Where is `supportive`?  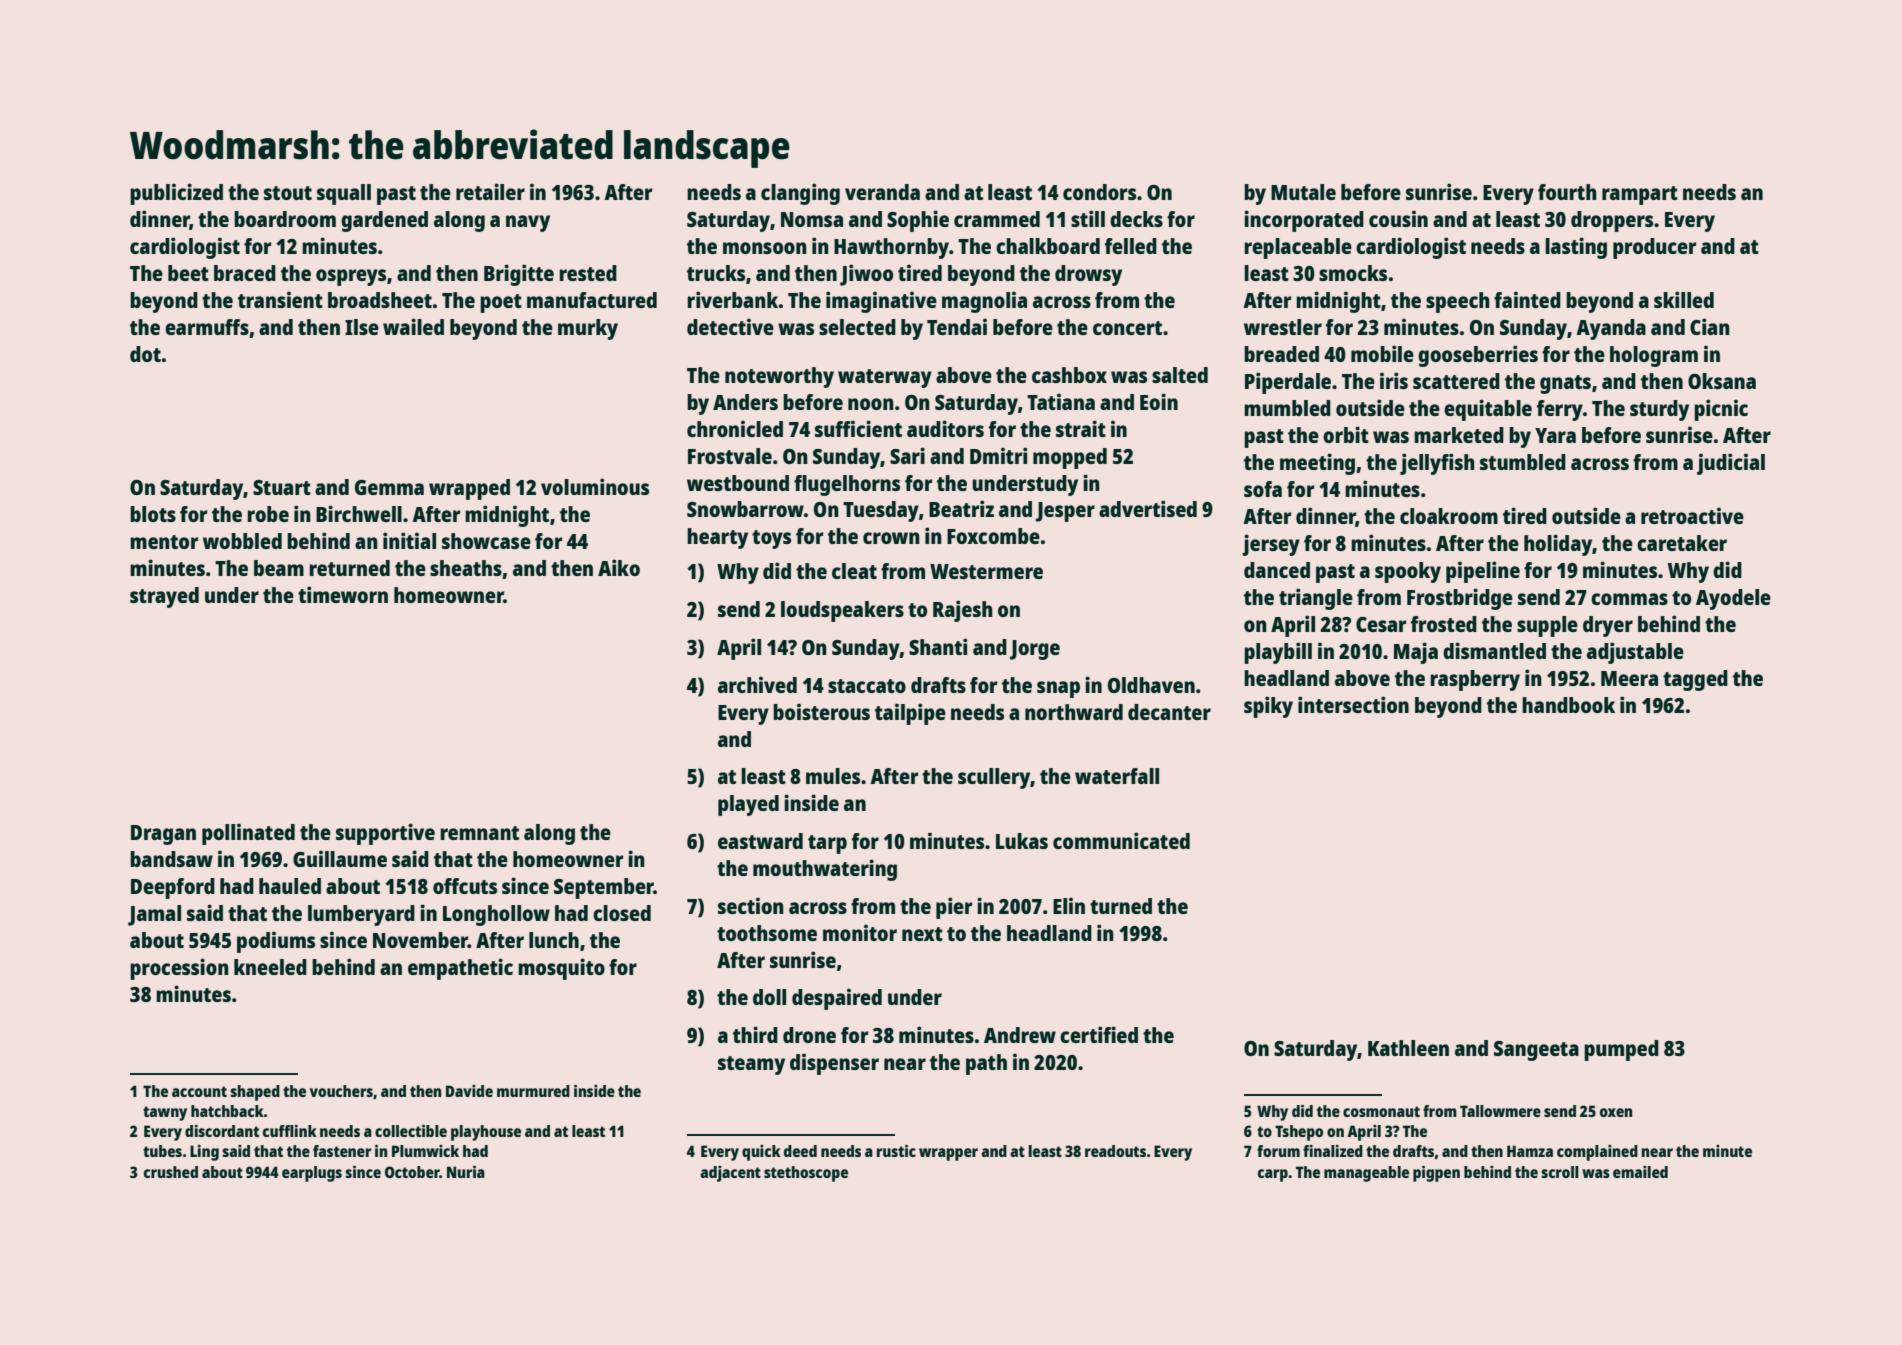 supportive is located at coordinates (385, 834).
